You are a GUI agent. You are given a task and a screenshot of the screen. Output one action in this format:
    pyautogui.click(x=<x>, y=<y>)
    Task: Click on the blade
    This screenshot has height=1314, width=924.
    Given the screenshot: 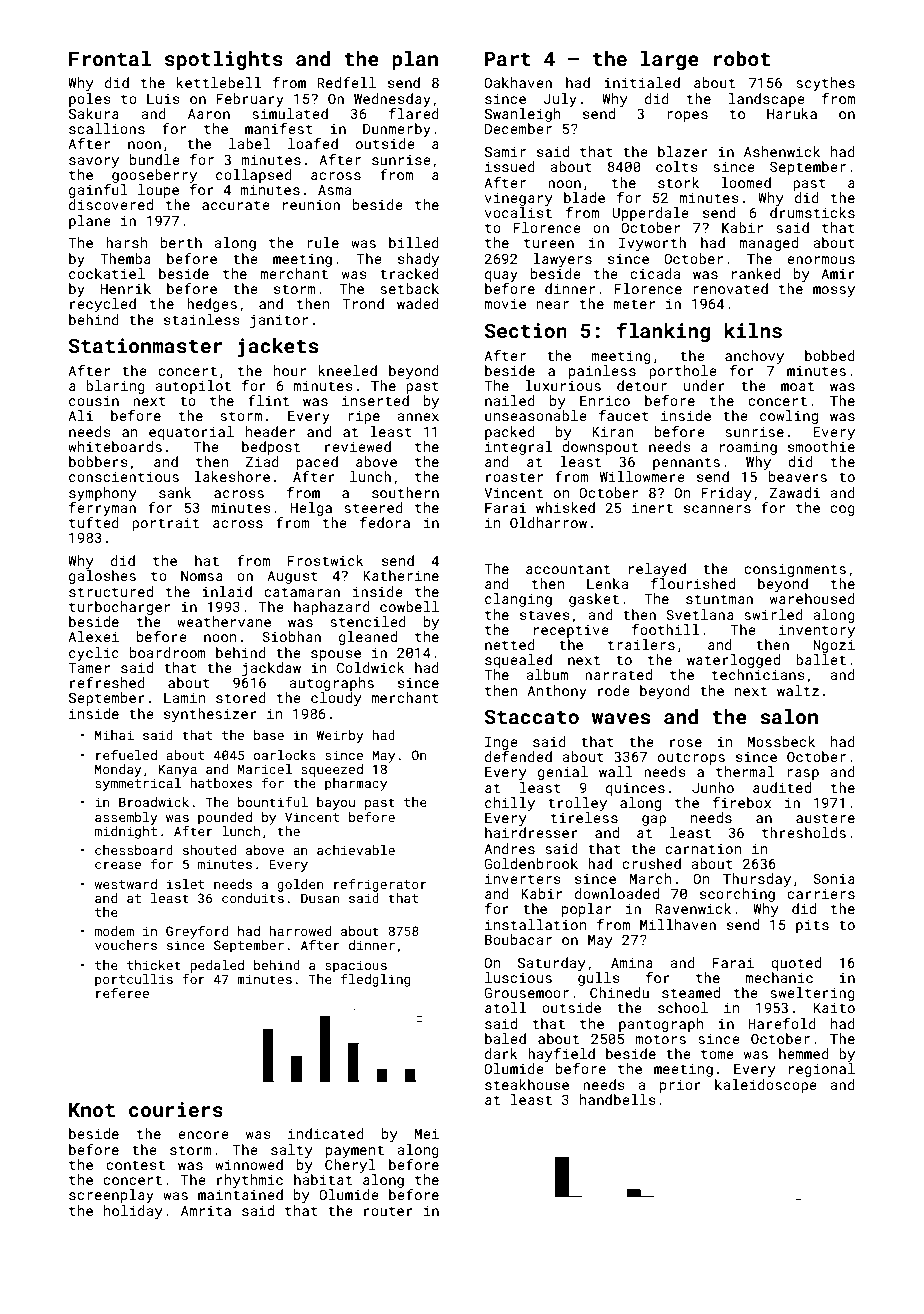 What is the action you would take?
    pyautogui.click(x=584, y=197)
